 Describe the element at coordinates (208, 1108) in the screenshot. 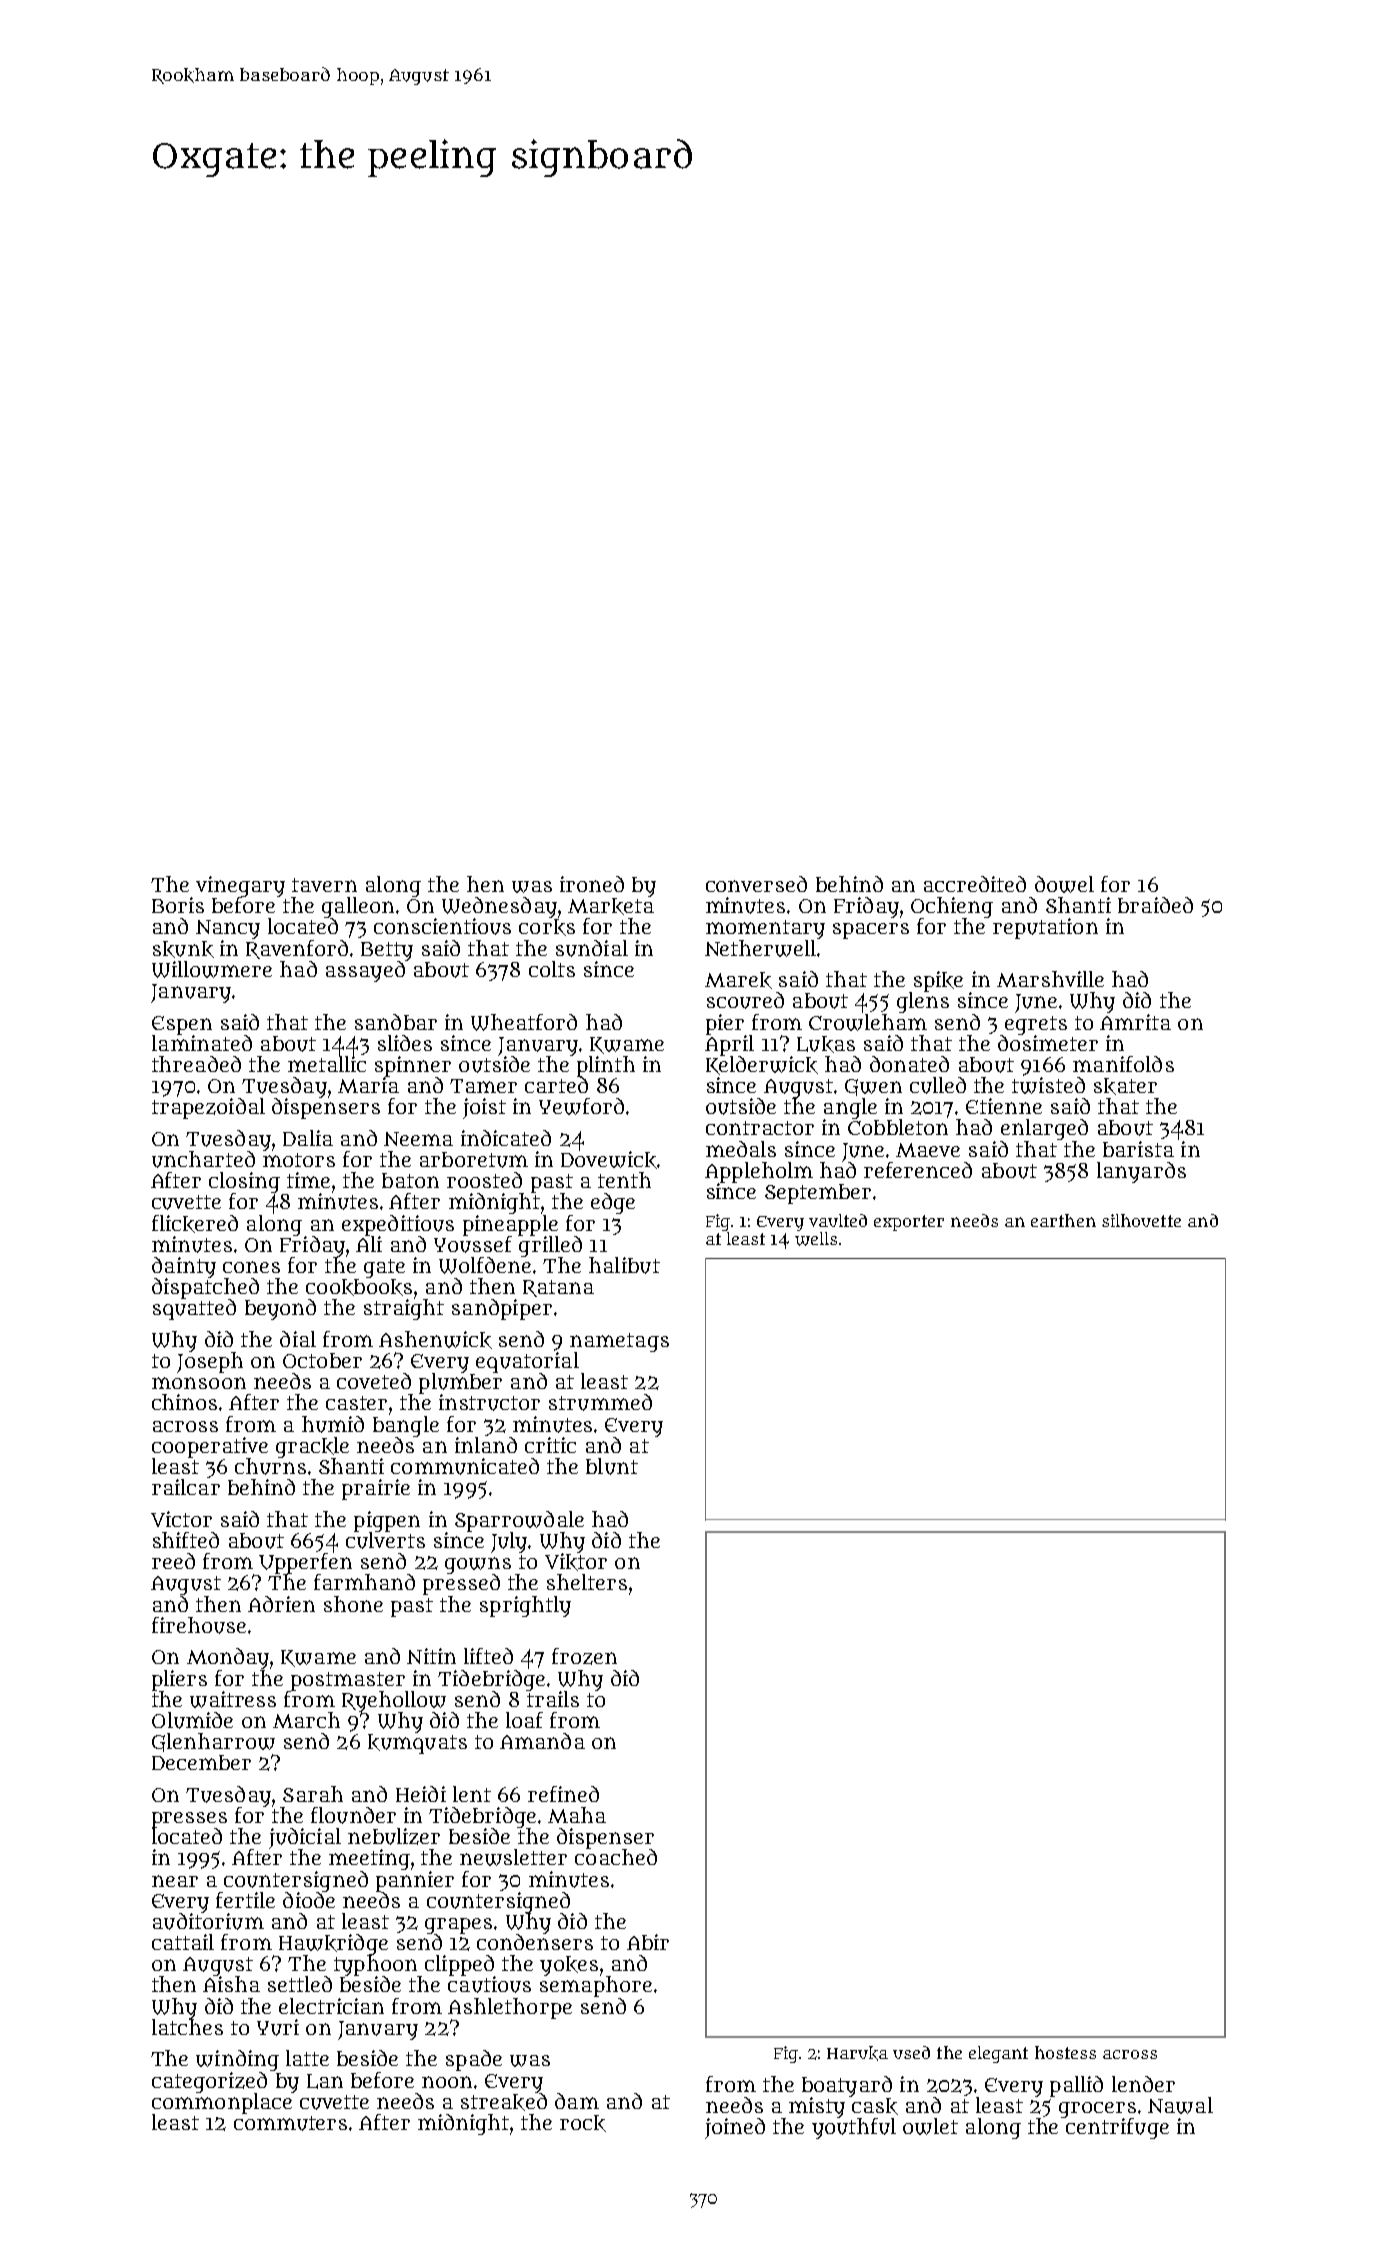

I see `trapezoidal` at that location.
